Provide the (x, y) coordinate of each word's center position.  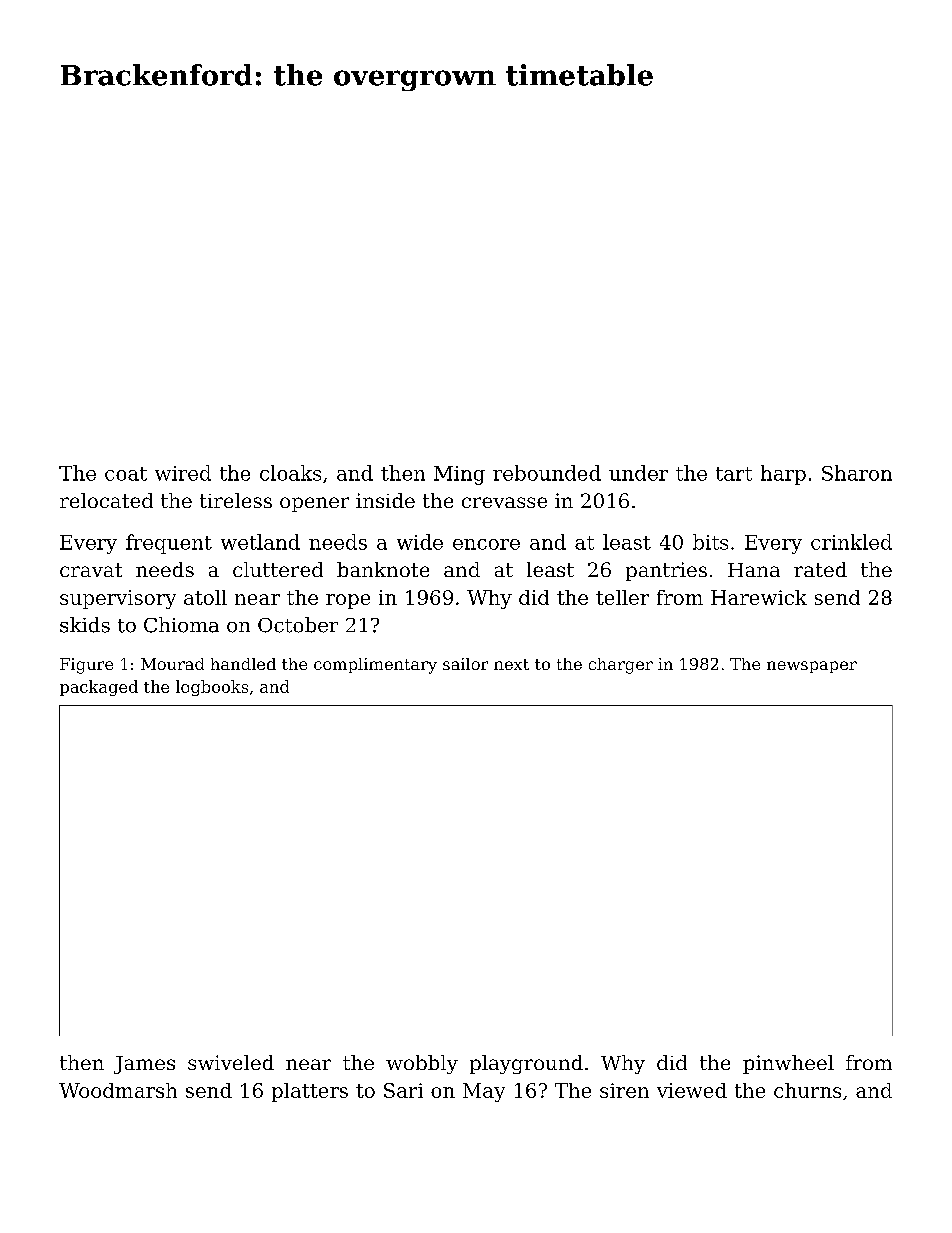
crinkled (851, 542)
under (638, 473)
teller (622, 597)
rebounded (547, 473)
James (144, 1065)
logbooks (212, 688)
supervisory (118, 599)
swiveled (231, 1062)
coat (126, 474)
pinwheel (788, 1064)
